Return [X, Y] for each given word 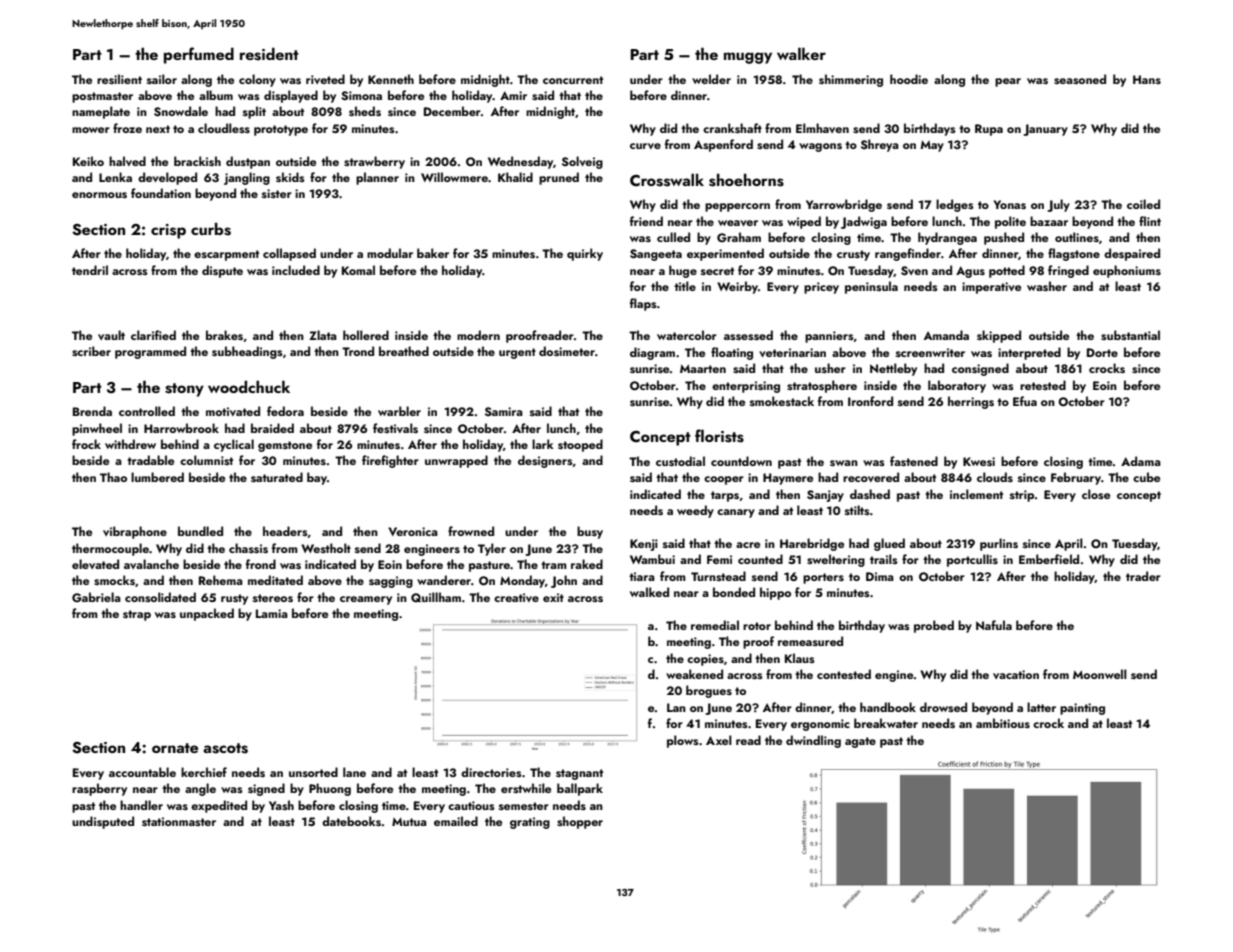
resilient [119, 79]
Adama [1141, 461]
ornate [175, 748]
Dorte [1102, 352]
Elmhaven [822, 128]
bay [317, 478]
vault [111, 335]
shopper [580, 822]
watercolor [687, 335]
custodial [680, 461]
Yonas [1009, 204]
